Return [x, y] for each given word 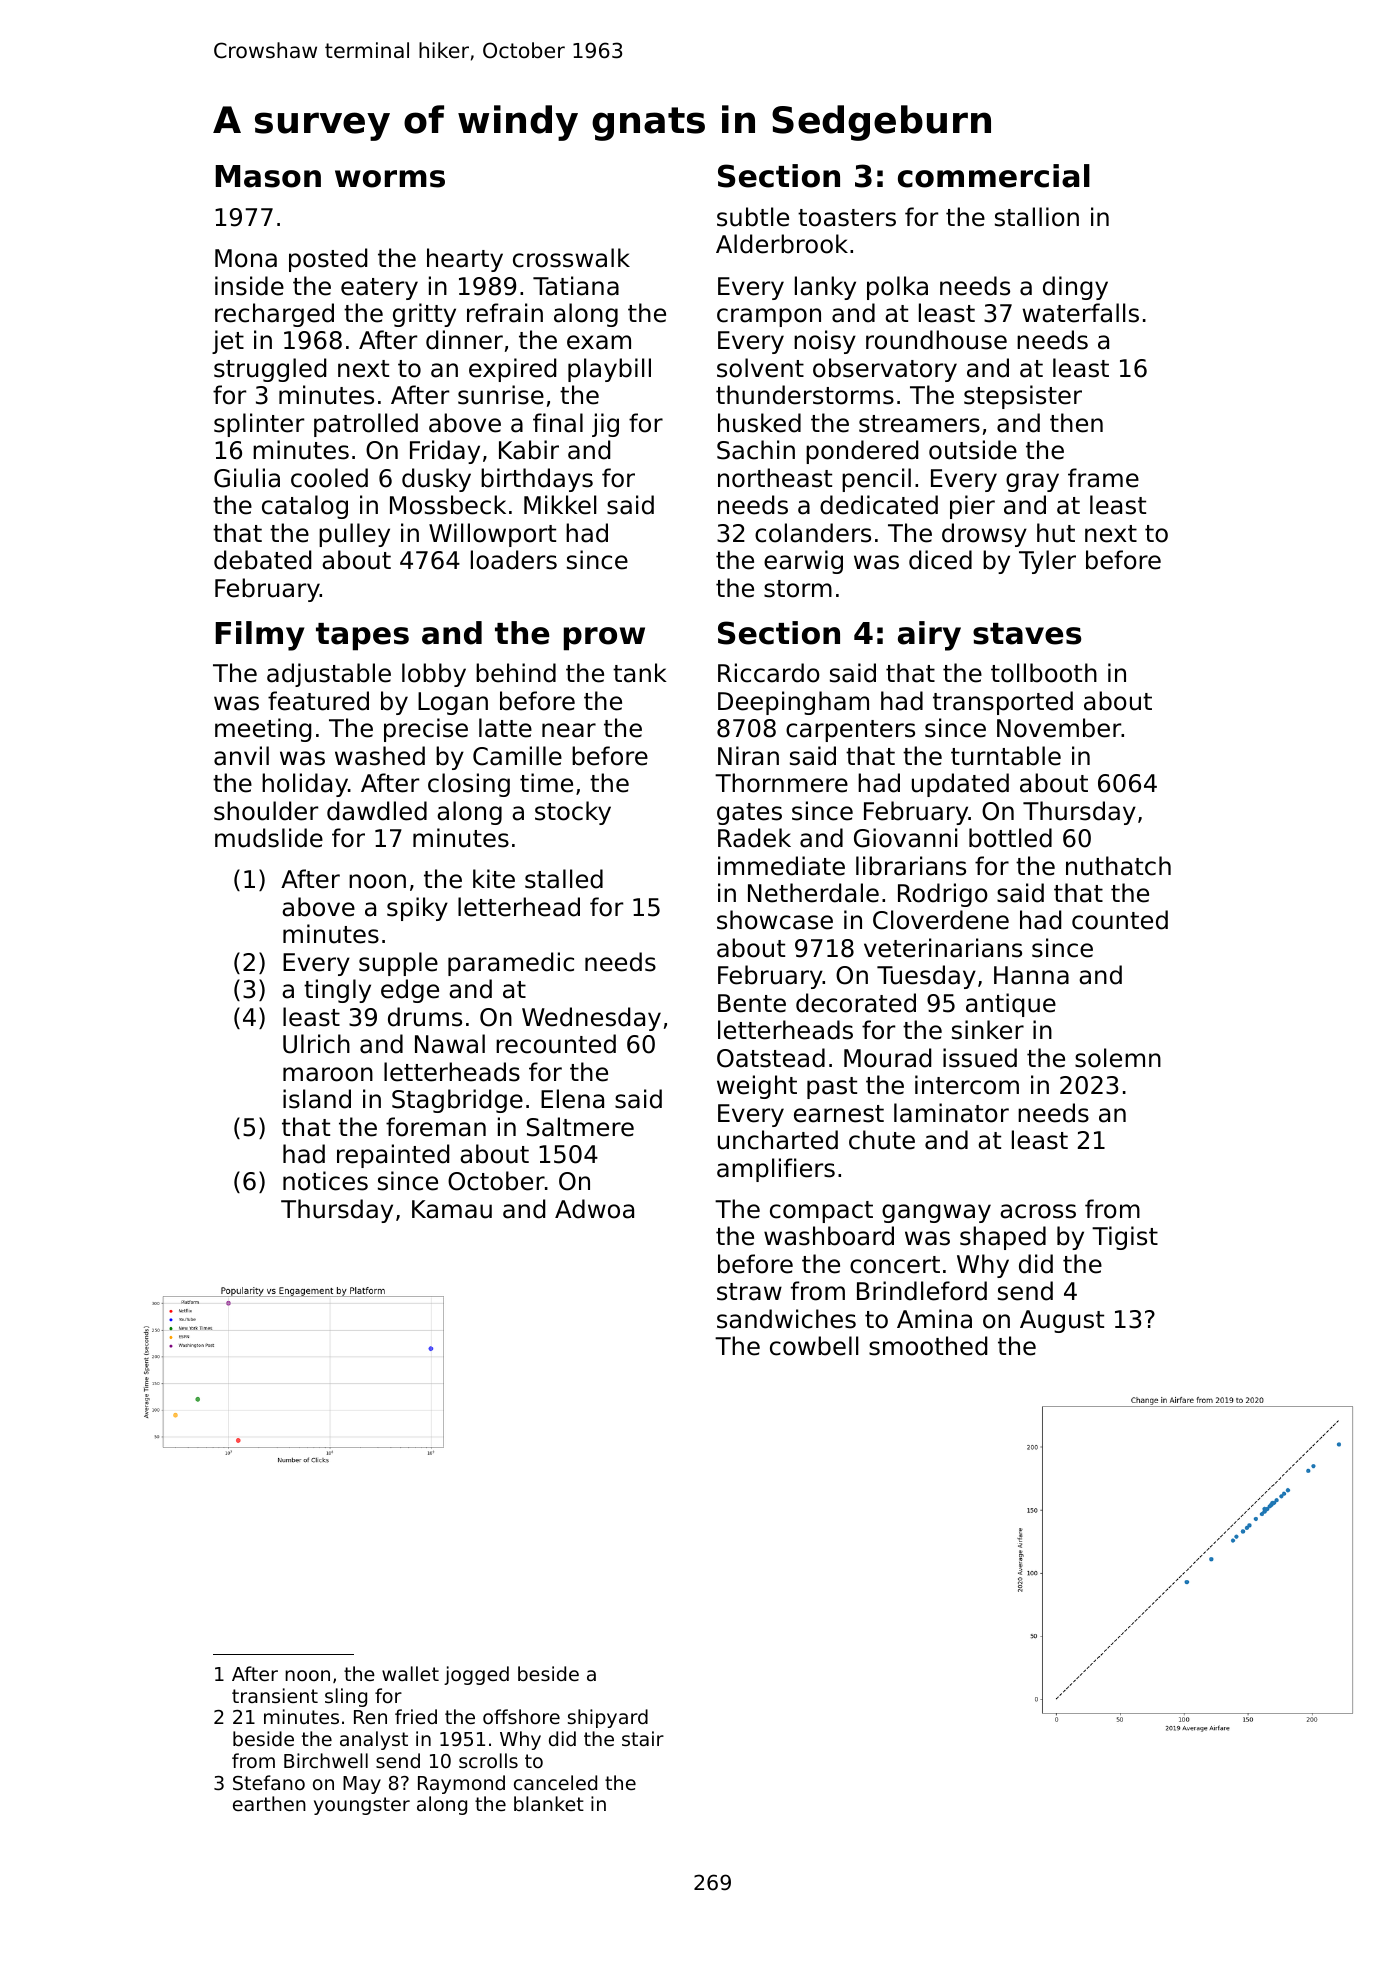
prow [604, 639]
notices [325, 1181]
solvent [760, 368]
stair [643, 1738]
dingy [1075, 288]
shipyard [608, 1718]
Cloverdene [941, 920]
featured [318, 701]
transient [275, 1695]
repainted [393, 1156]
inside [249, 286]
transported [1003, 703]
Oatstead [771, 1058]
